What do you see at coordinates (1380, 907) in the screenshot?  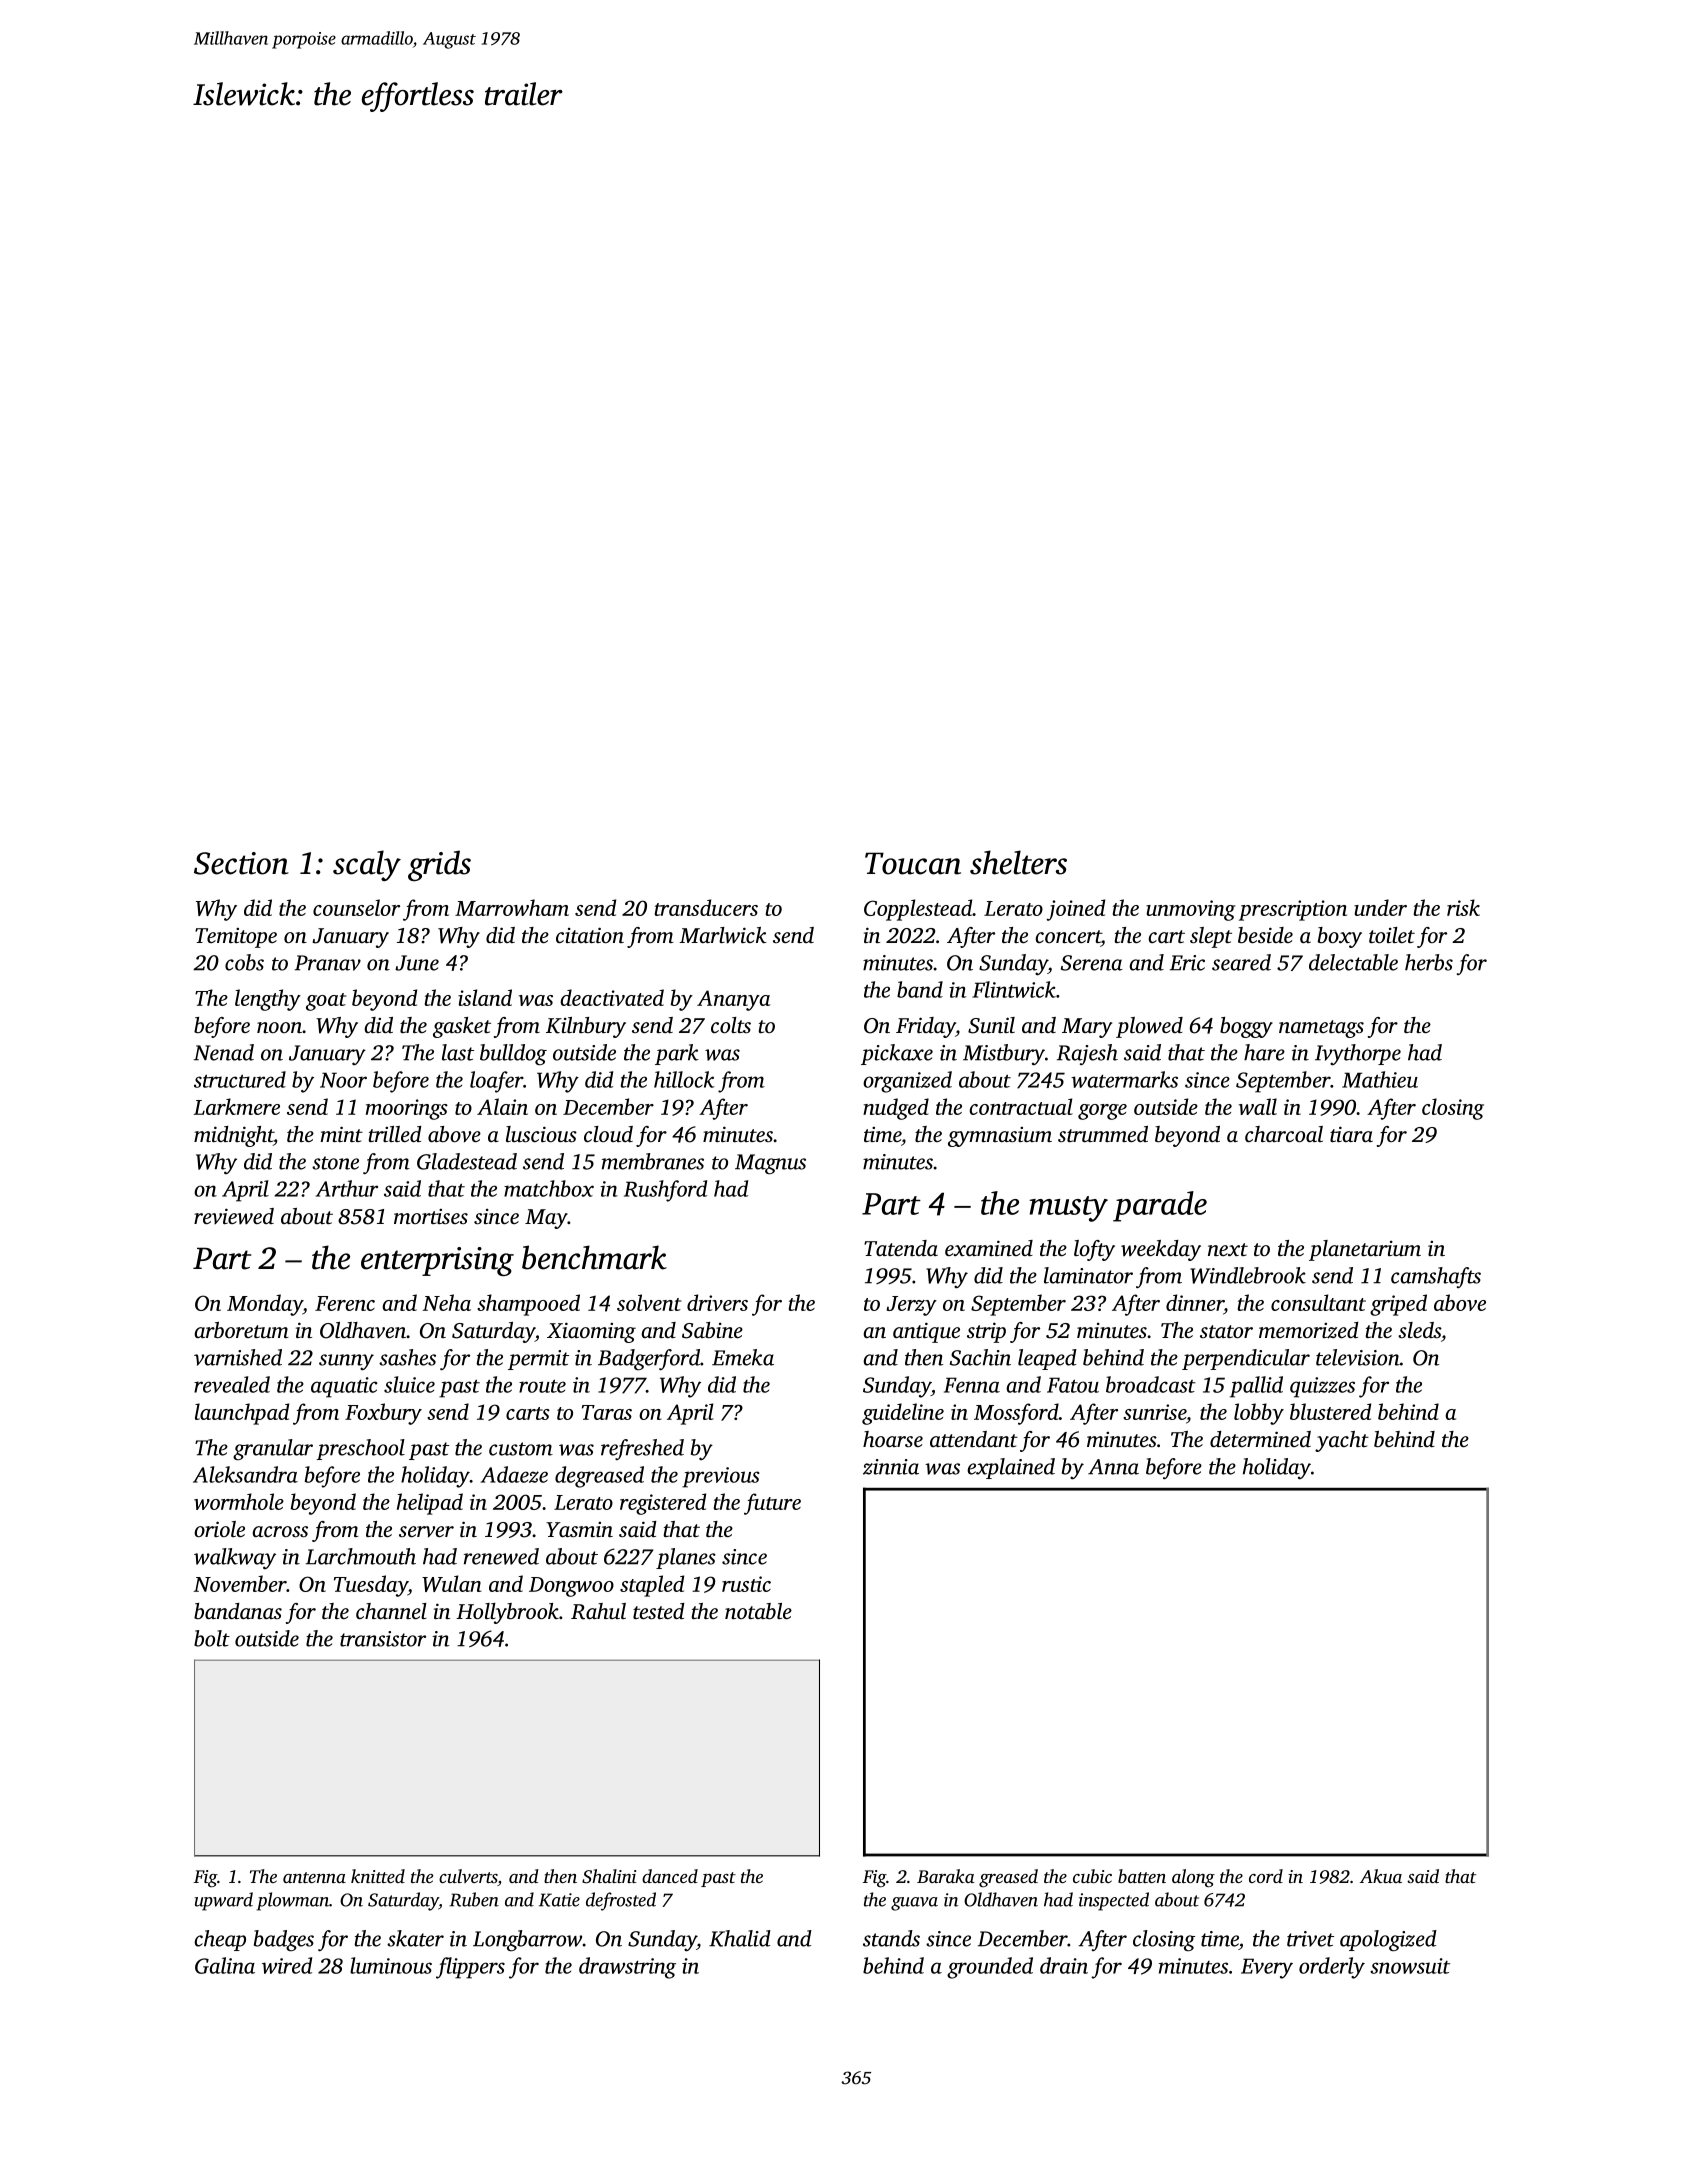 I see `under` at bounding box center [1380, 907].
